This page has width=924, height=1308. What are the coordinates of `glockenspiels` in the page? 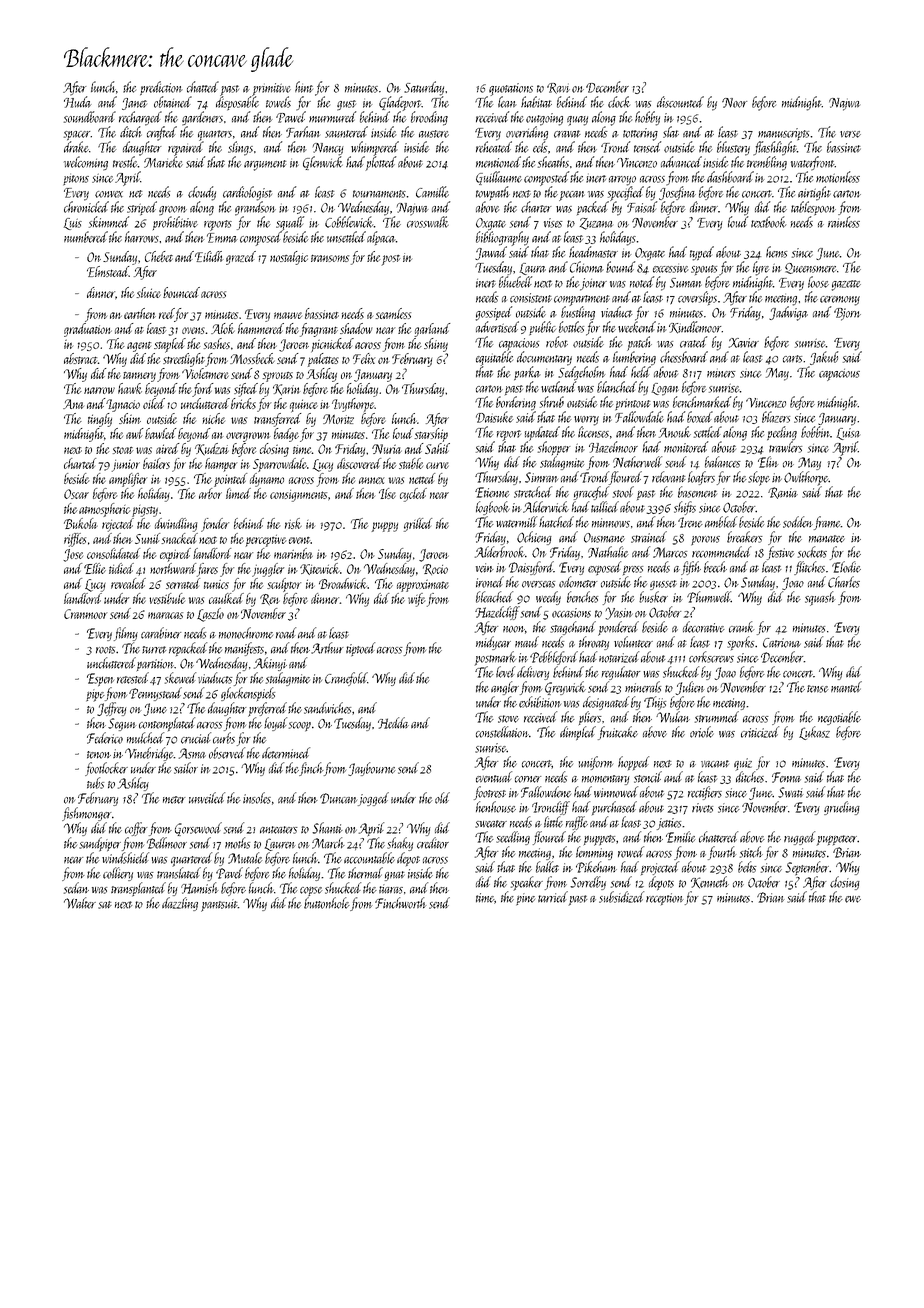 It's located at (248, 694).
